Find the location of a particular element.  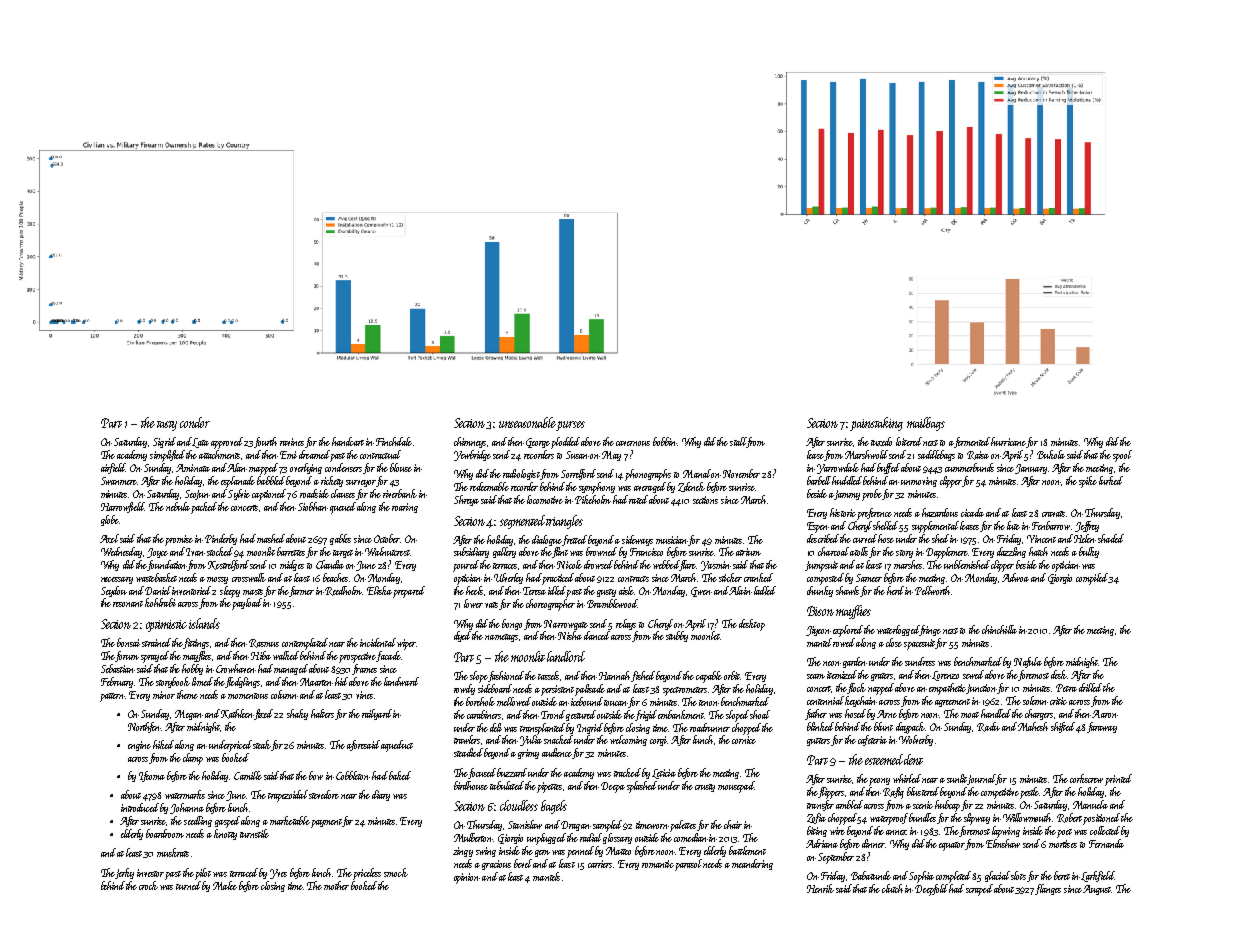

mailbags is located at coordinates (926, 424).
